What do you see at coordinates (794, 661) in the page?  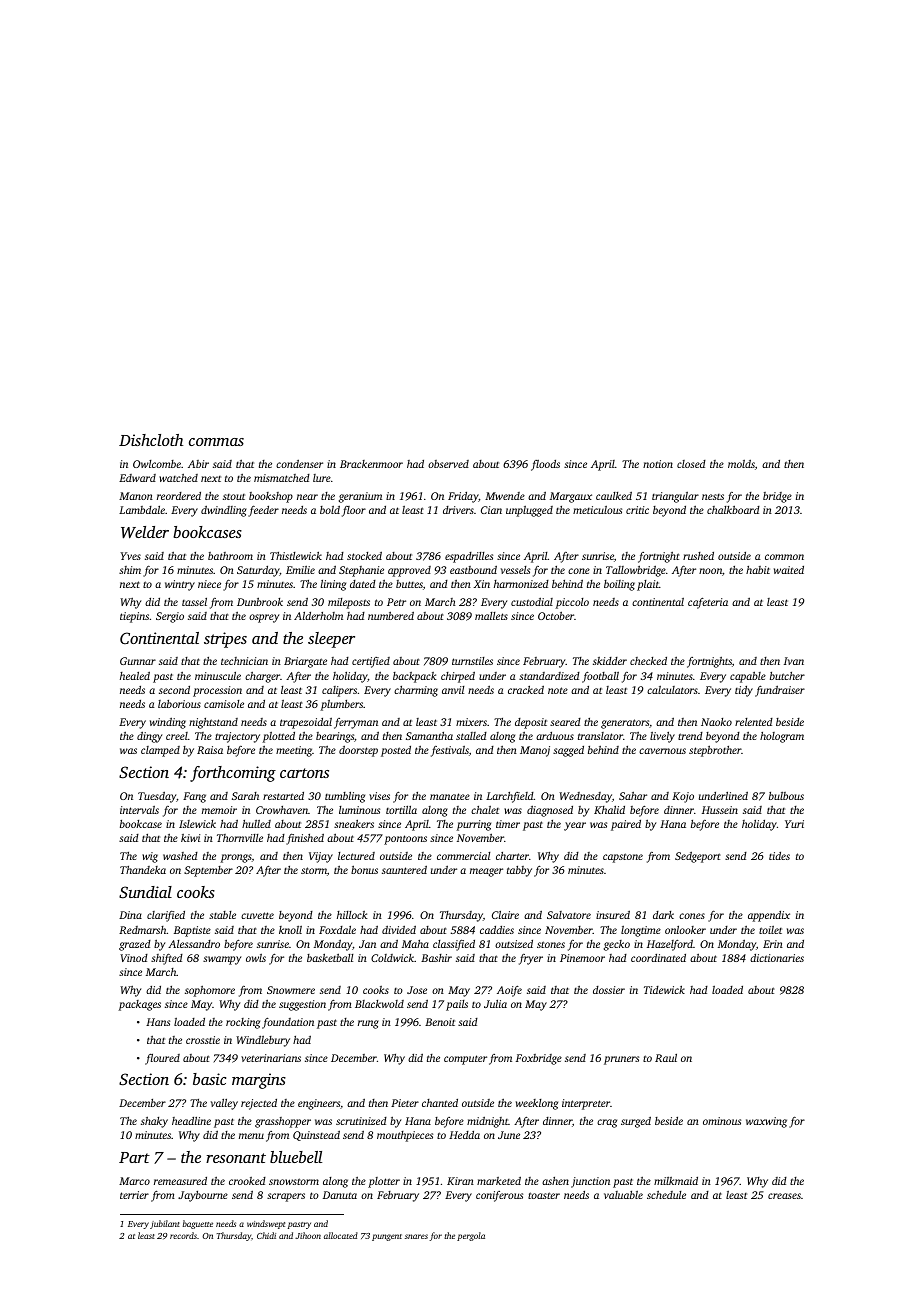 I see `Ivan` at bounding box center [794, 661].
